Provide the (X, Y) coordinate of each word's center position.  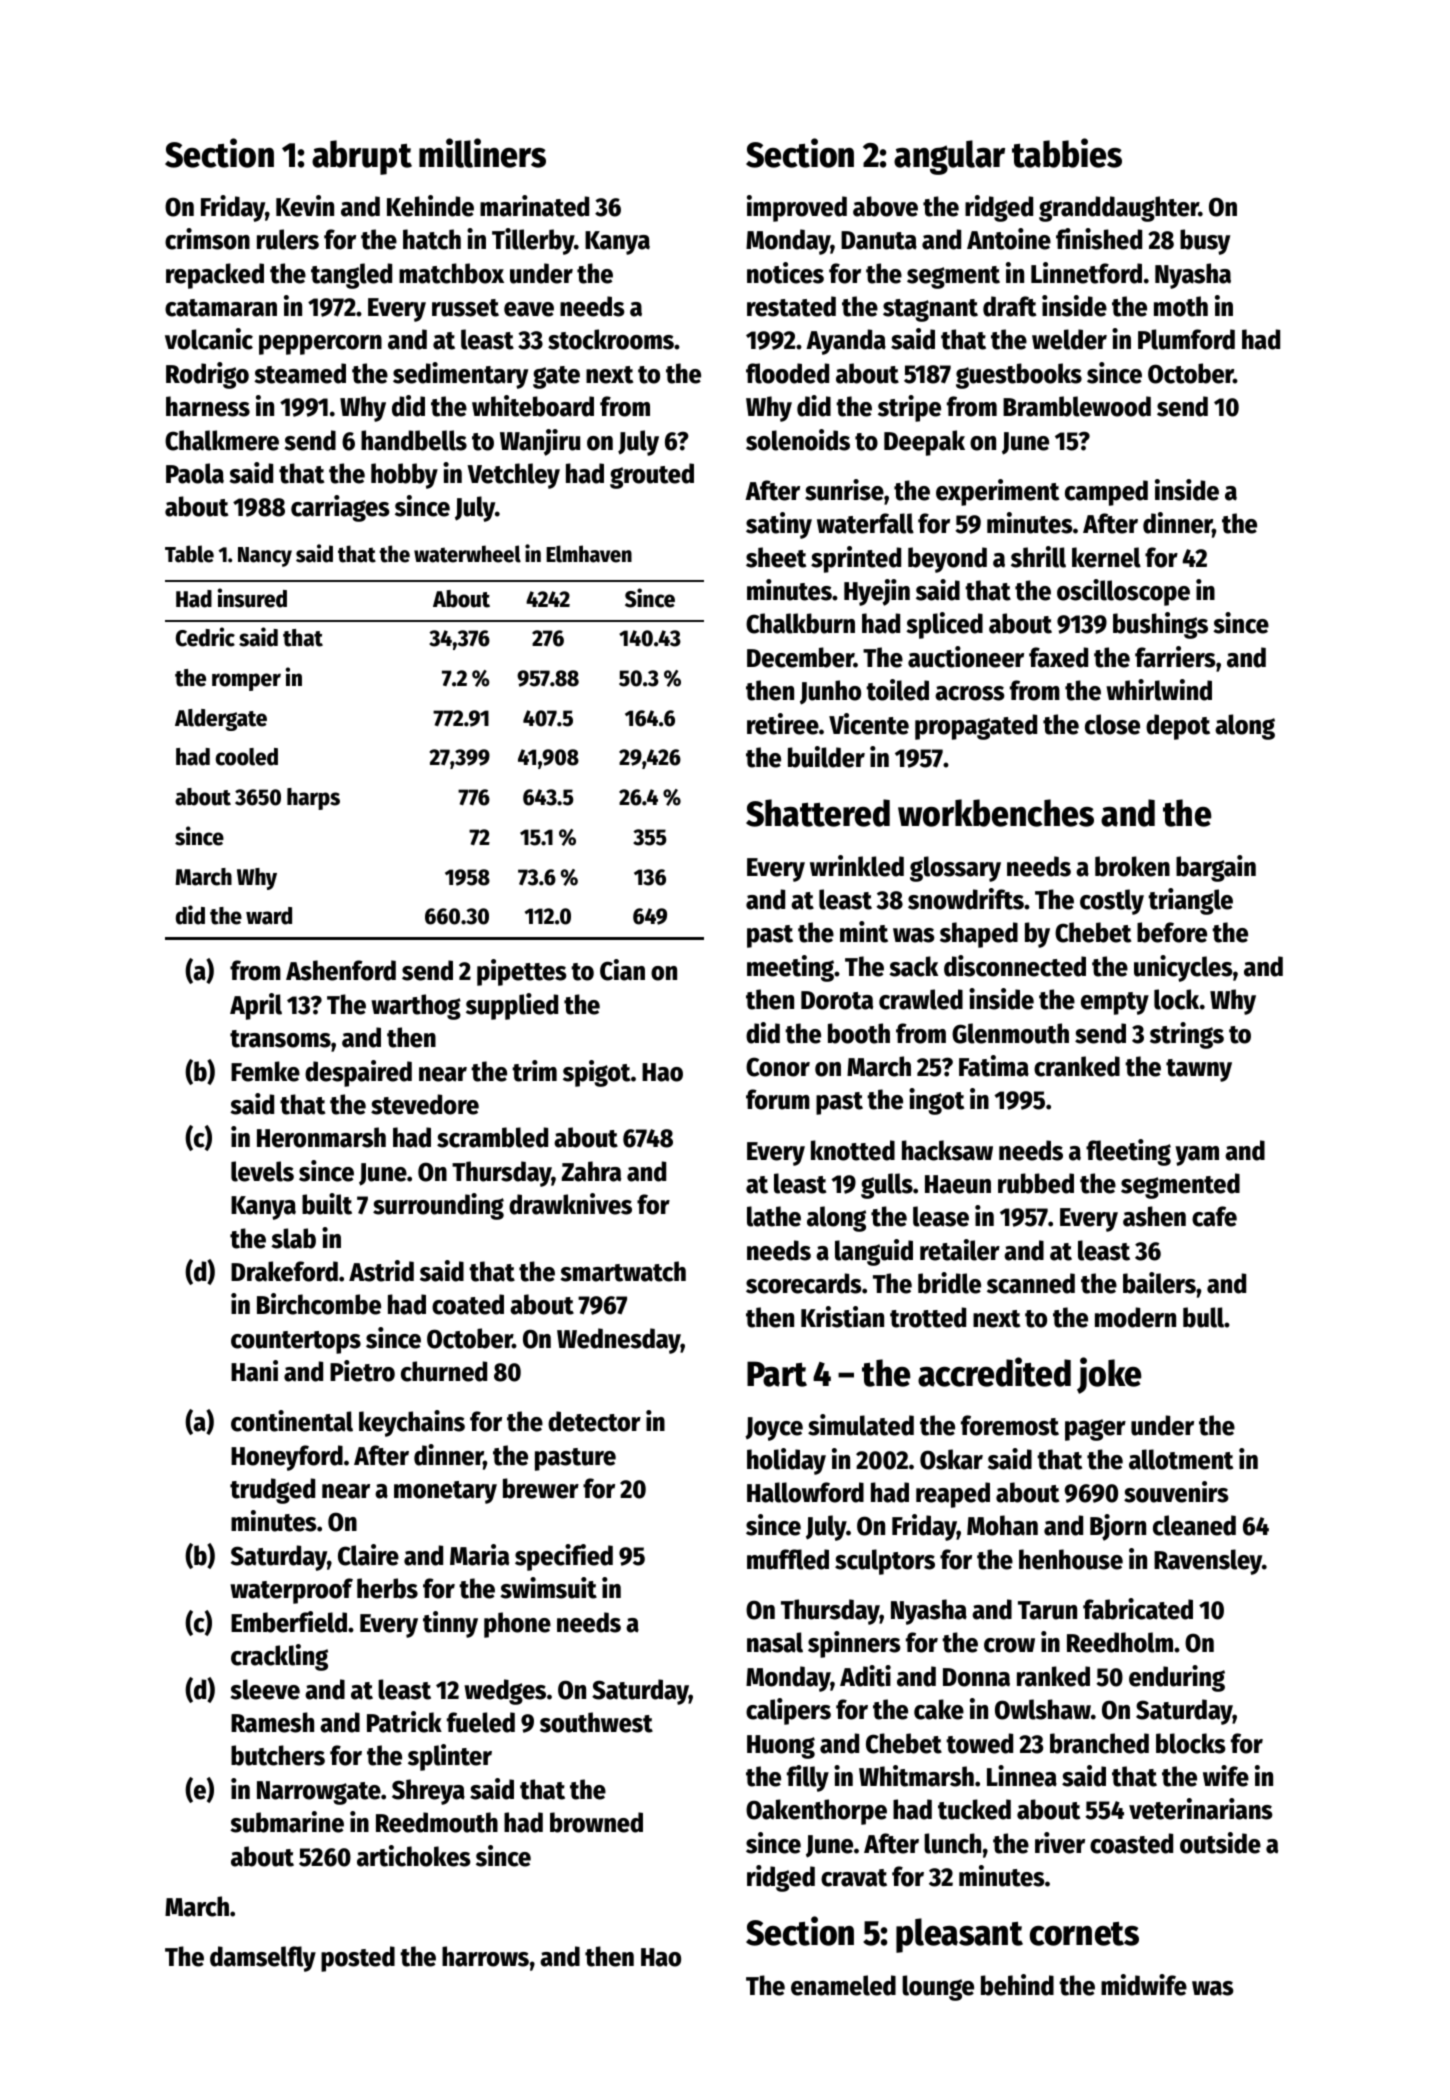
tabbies (1067, 153)
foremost (1010, 1425)
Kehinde (430, 206)
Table (189, 554)
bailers (1159, 1283)
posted (358, 1959)
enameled (843, 1985)
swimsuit (548, 1588)
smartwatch (623, 1271)
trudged (272, 1491)
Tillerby (533, 241)
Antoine (1009, 239)
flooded (787, 373)
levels (262, 1171)
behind (1017, 1985)
